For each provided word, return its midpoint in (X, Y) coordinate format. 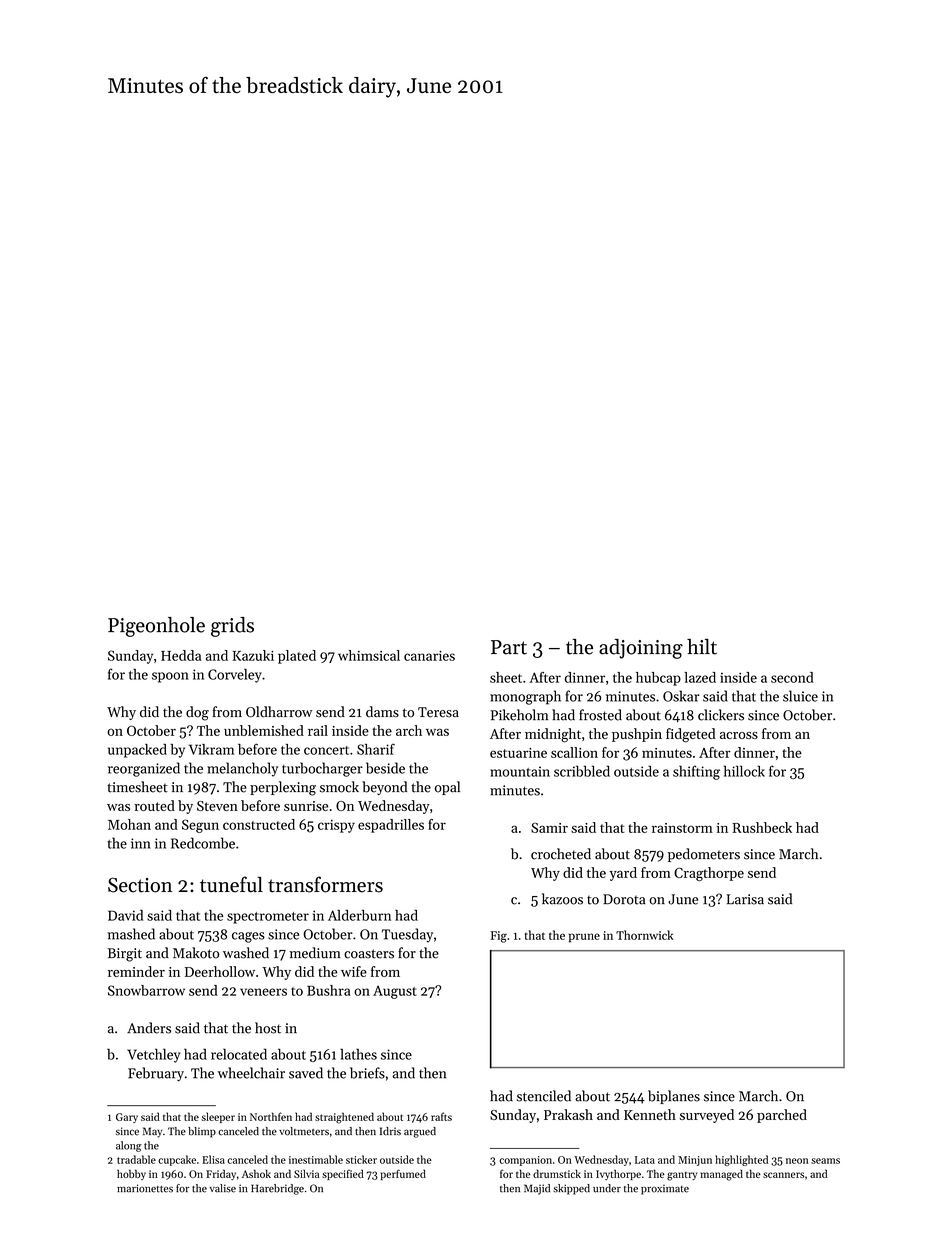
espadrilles (391, 826)
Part (509, 647)
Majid (537, 1189)
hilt (702, 647)
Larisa (745, 899)
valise (222, 1188)
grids (232, 627)
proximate (665, 1190)
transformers (325, 884)
